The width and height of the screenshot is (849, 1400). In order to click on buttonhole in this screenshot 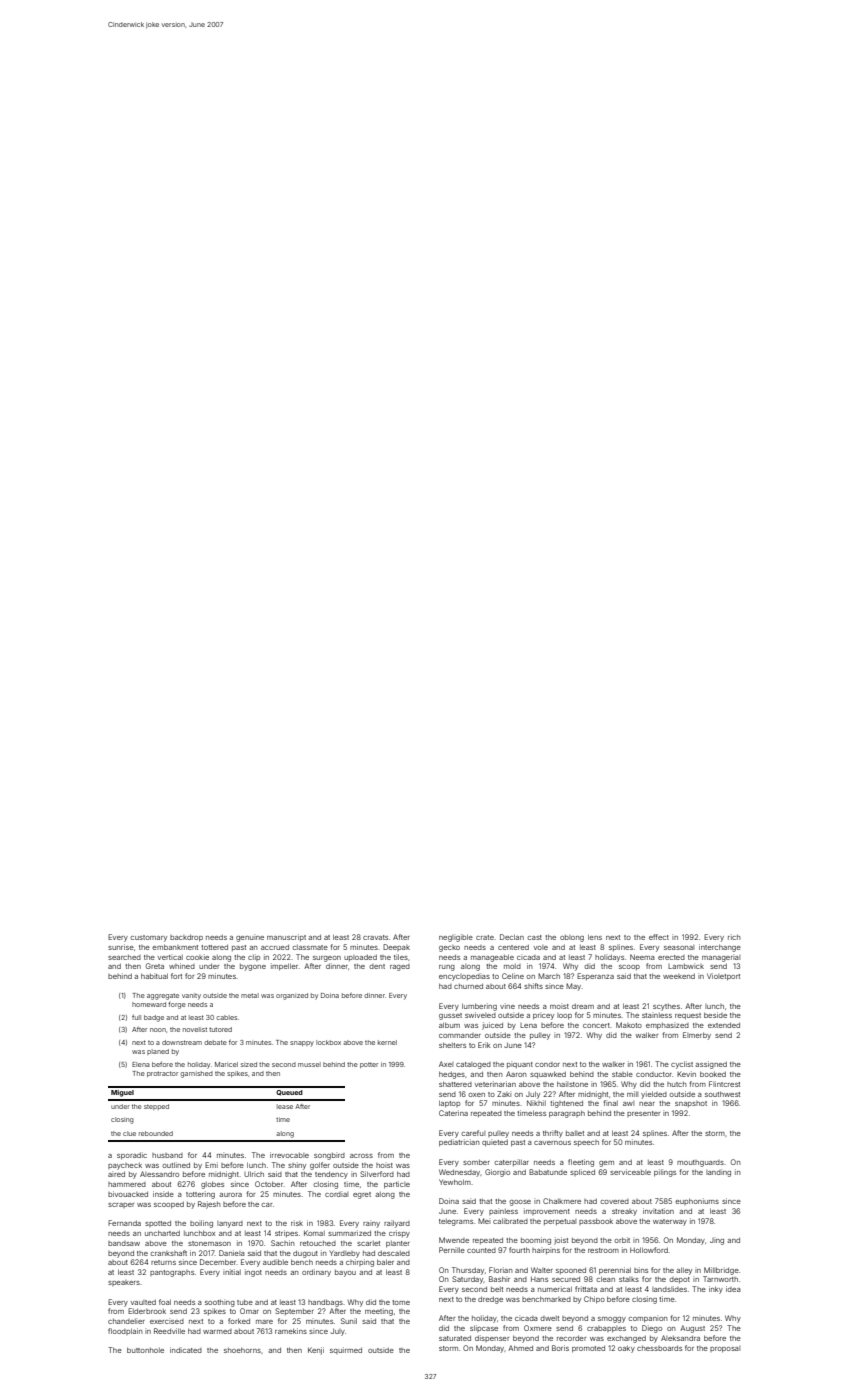, I will do `click(145, 1350)`.
